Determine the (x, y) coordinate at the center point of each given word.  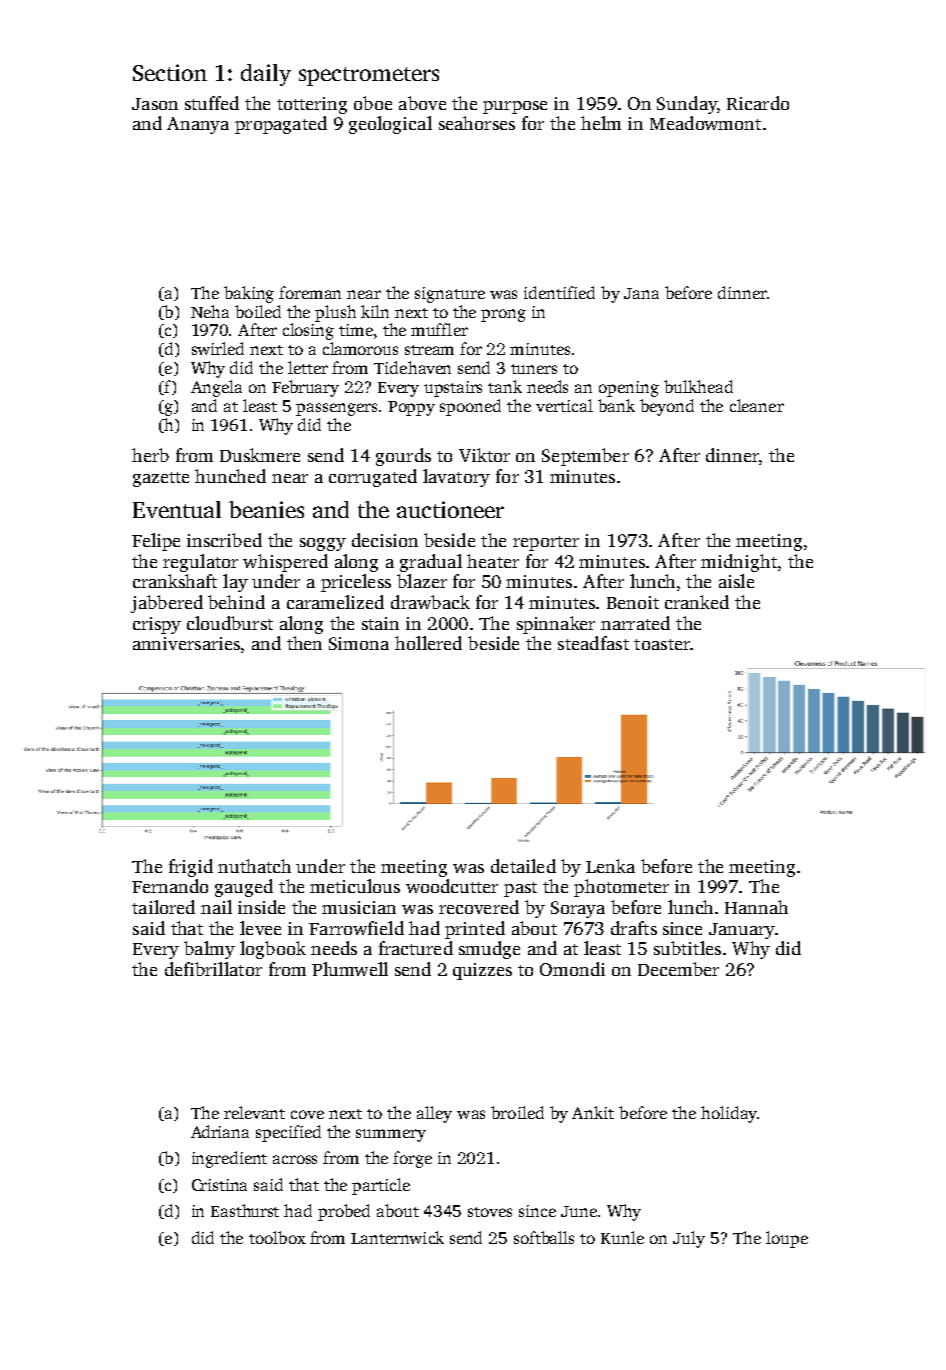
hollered (428, 643)
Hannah (756, 907)
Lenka (610, 866)
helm (601, 123)
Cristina (219, 1185)
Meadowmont (705, 123)
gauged (244, 888)
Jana (641, 293)
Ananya (198, 125)
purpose (515, 107)
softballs (544, 1237)
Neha (210, 311)
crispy (157, 625)
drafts (634, 928)
